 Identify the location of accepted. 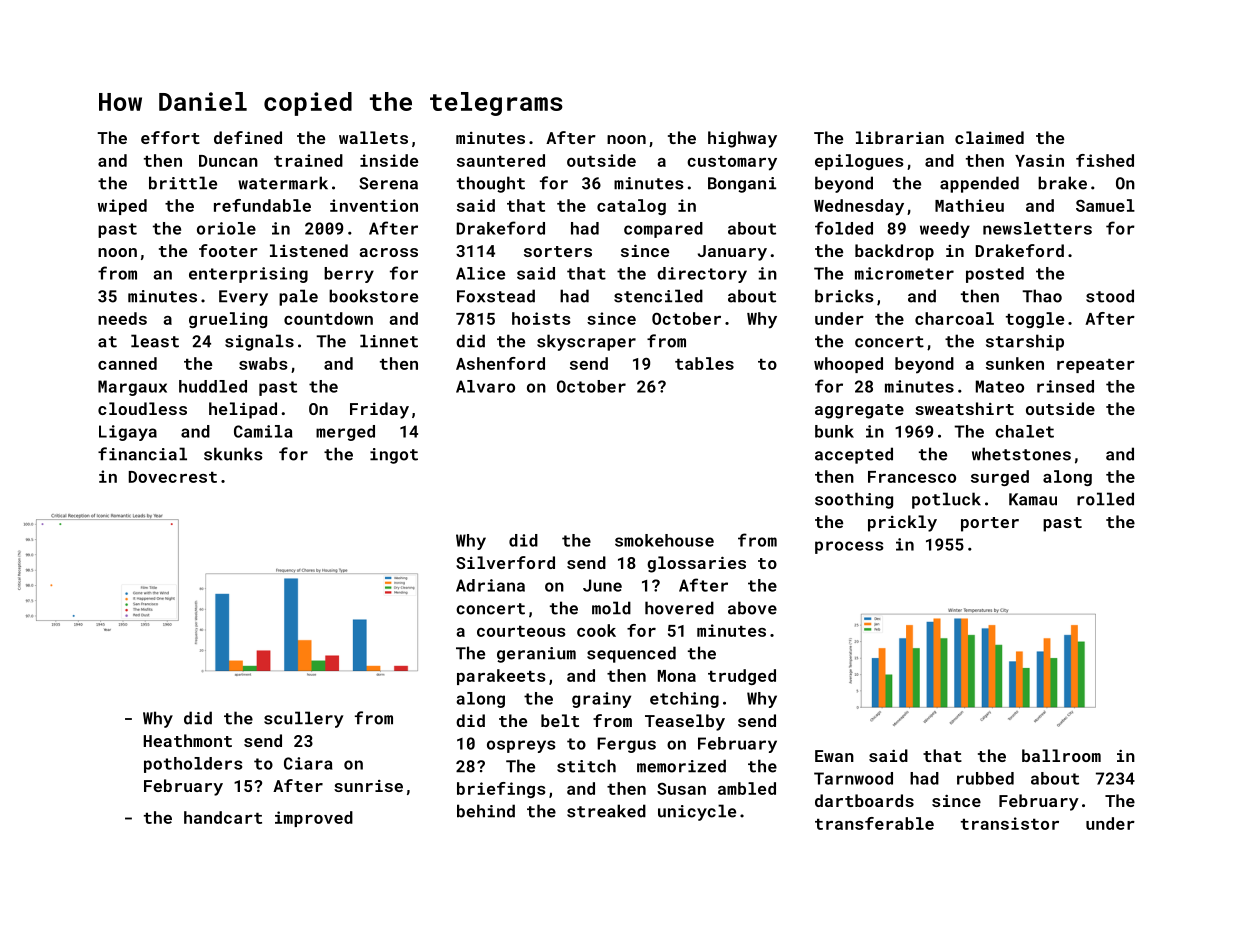
(854, 455).
